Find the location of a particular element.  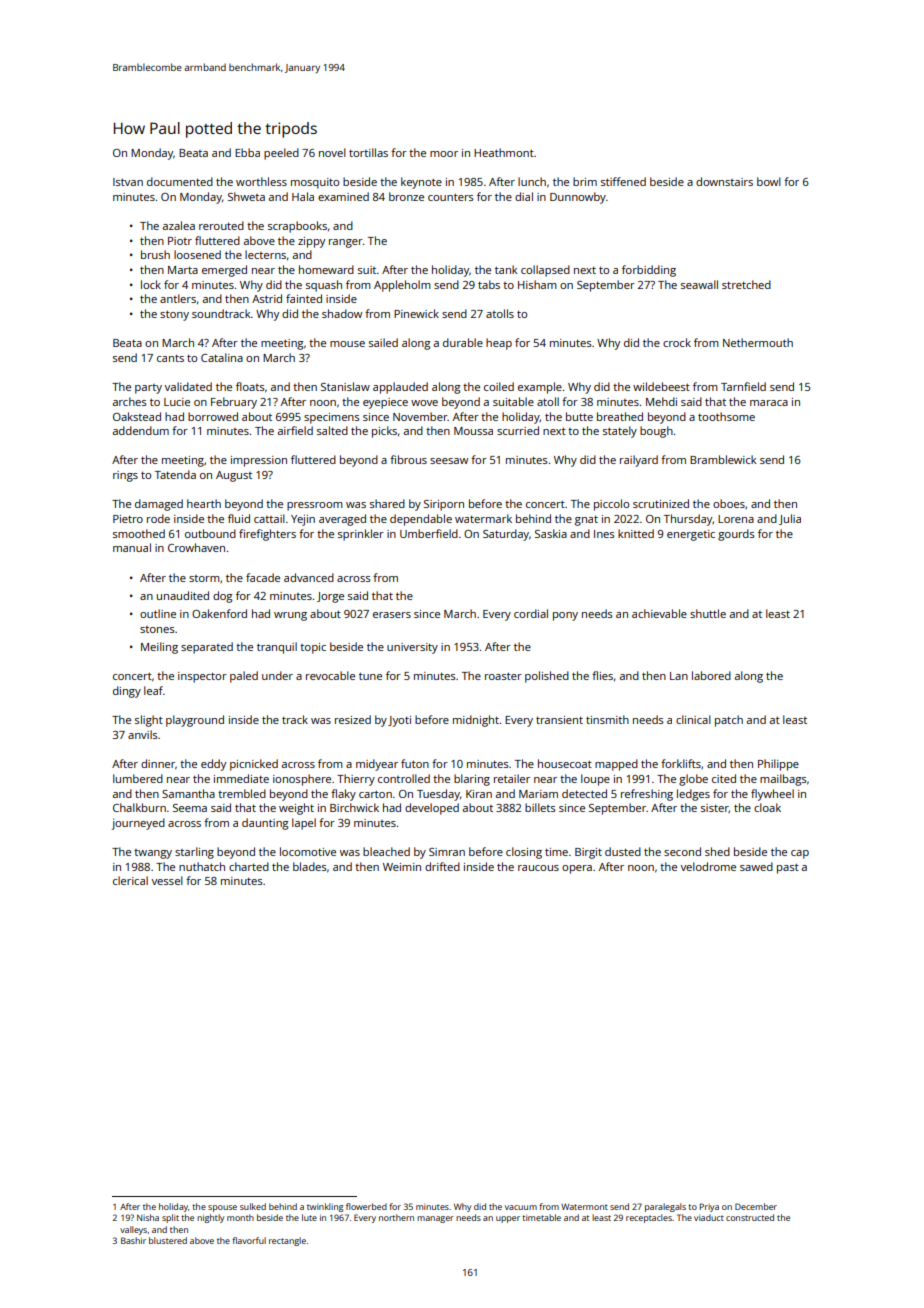

downstairs is located at coordinates (724, 181).
